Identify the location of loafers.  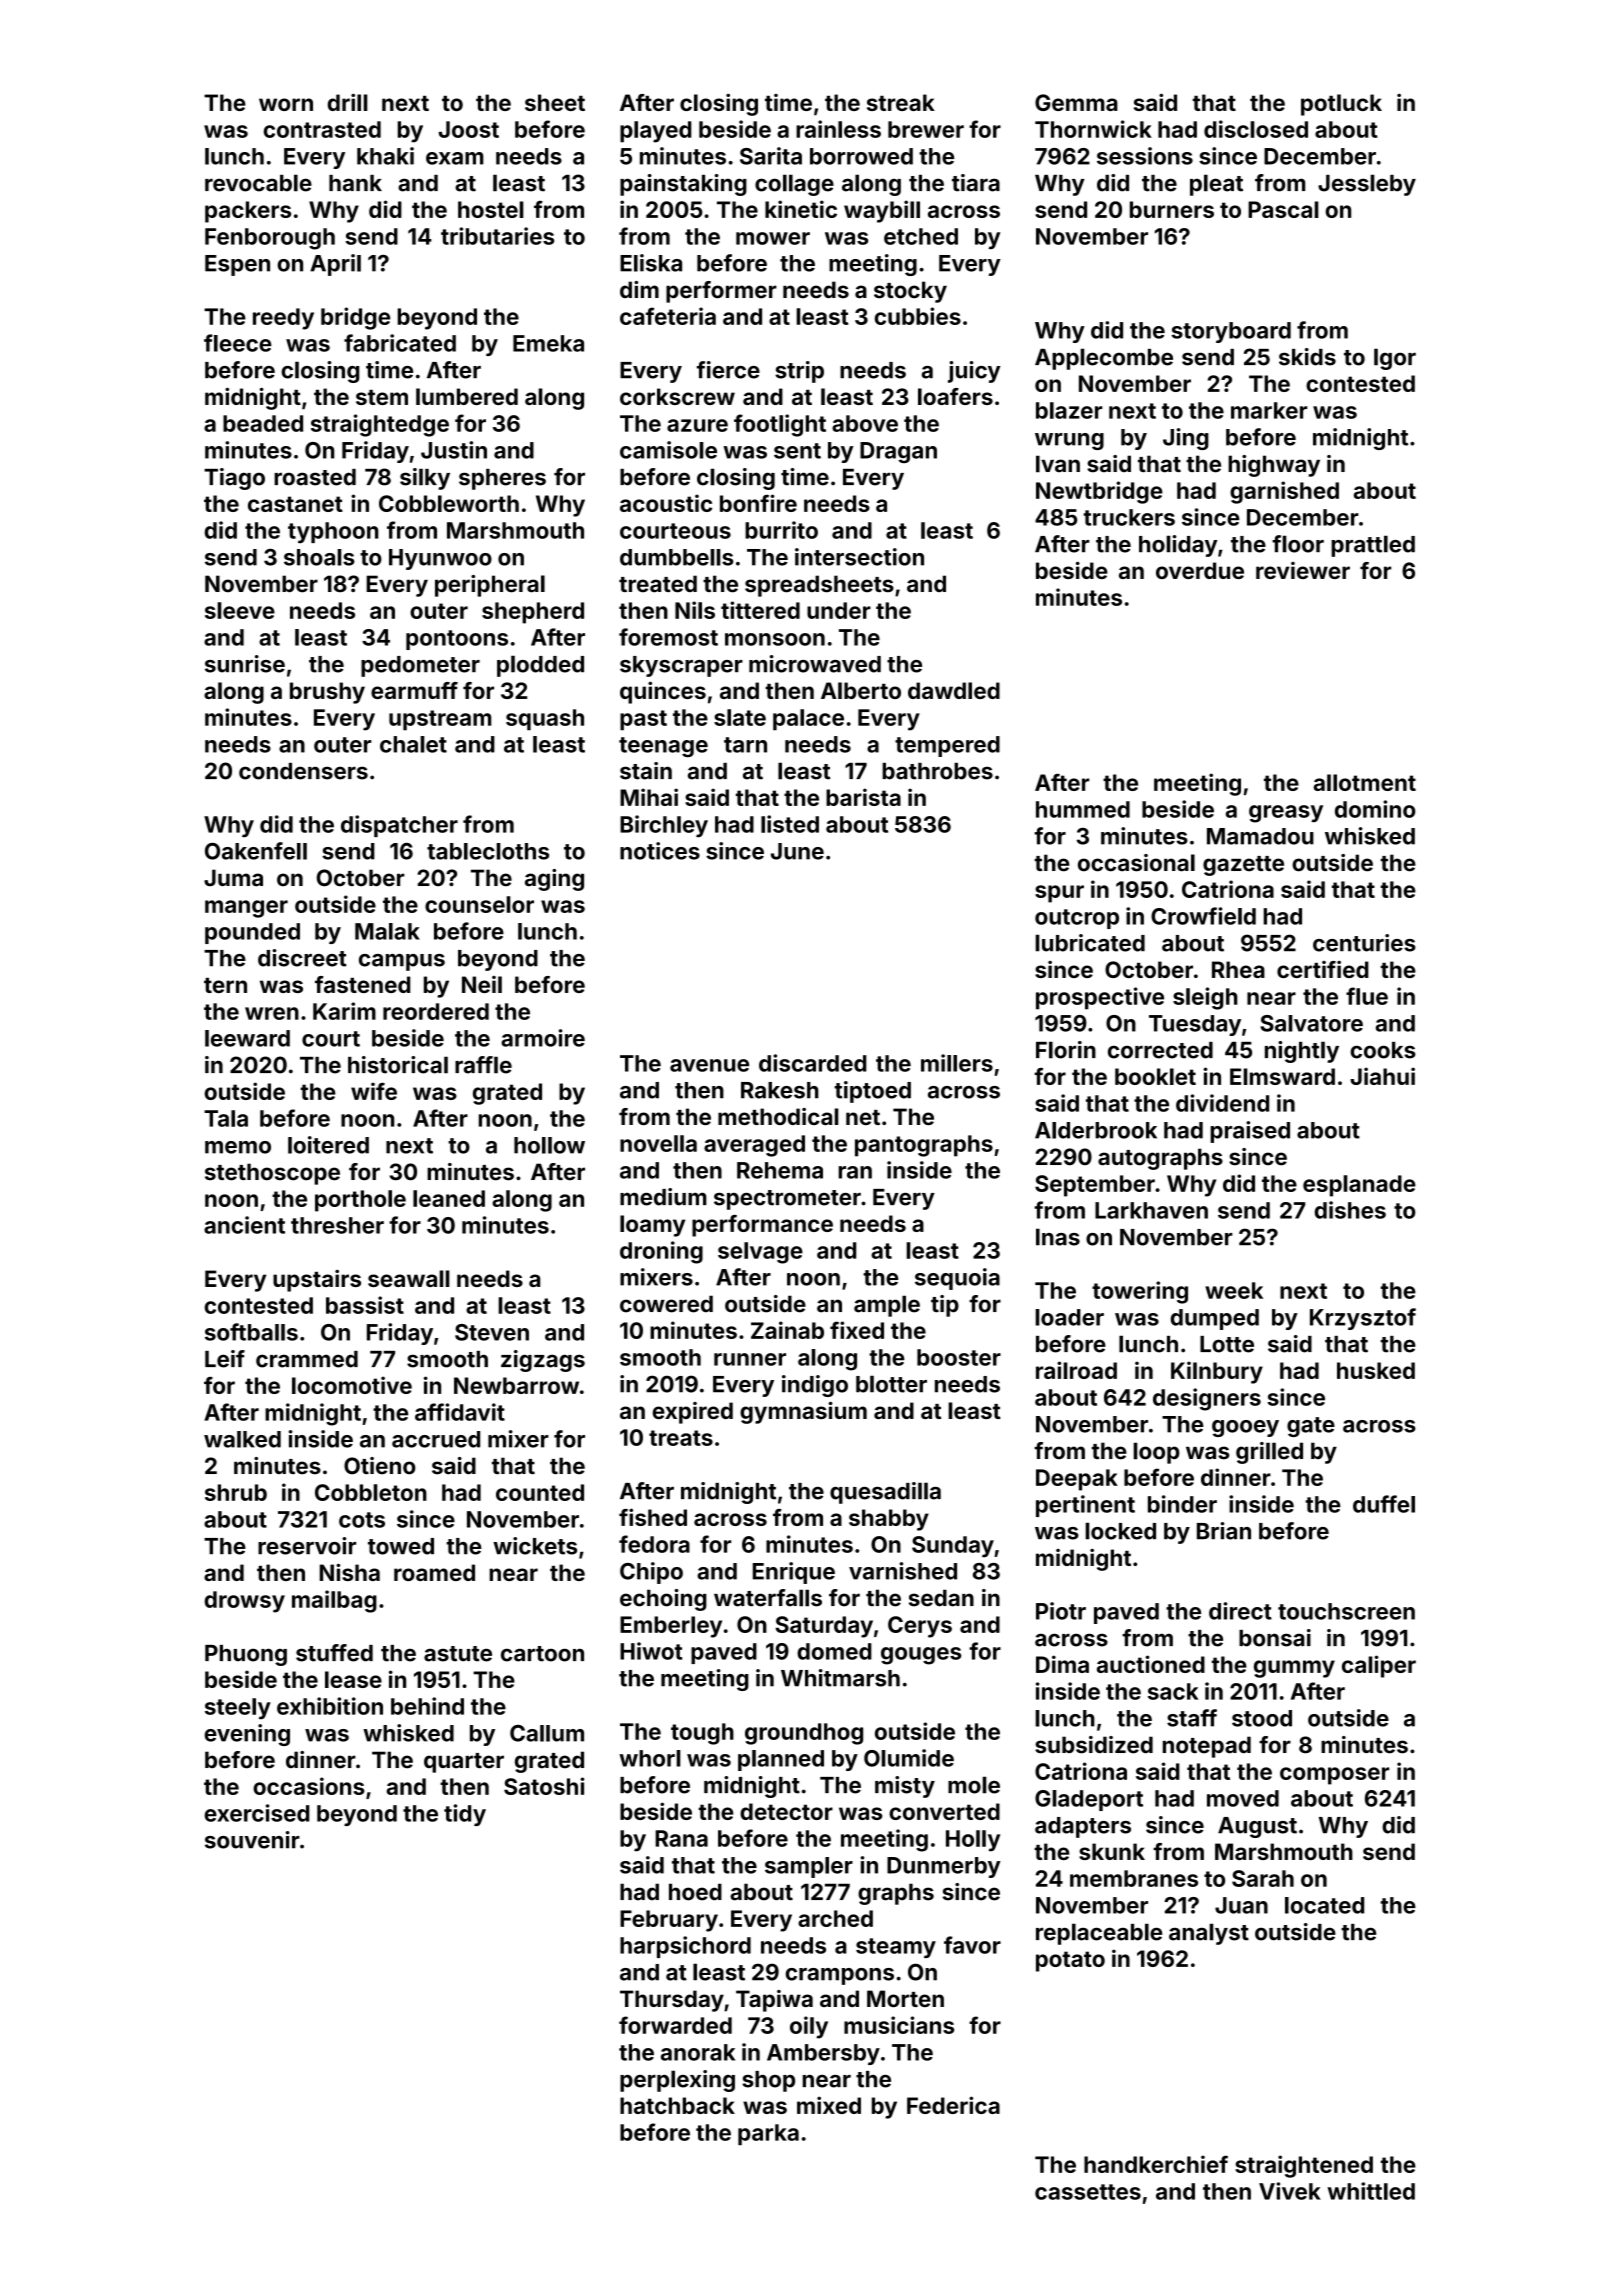
(955, 396).
